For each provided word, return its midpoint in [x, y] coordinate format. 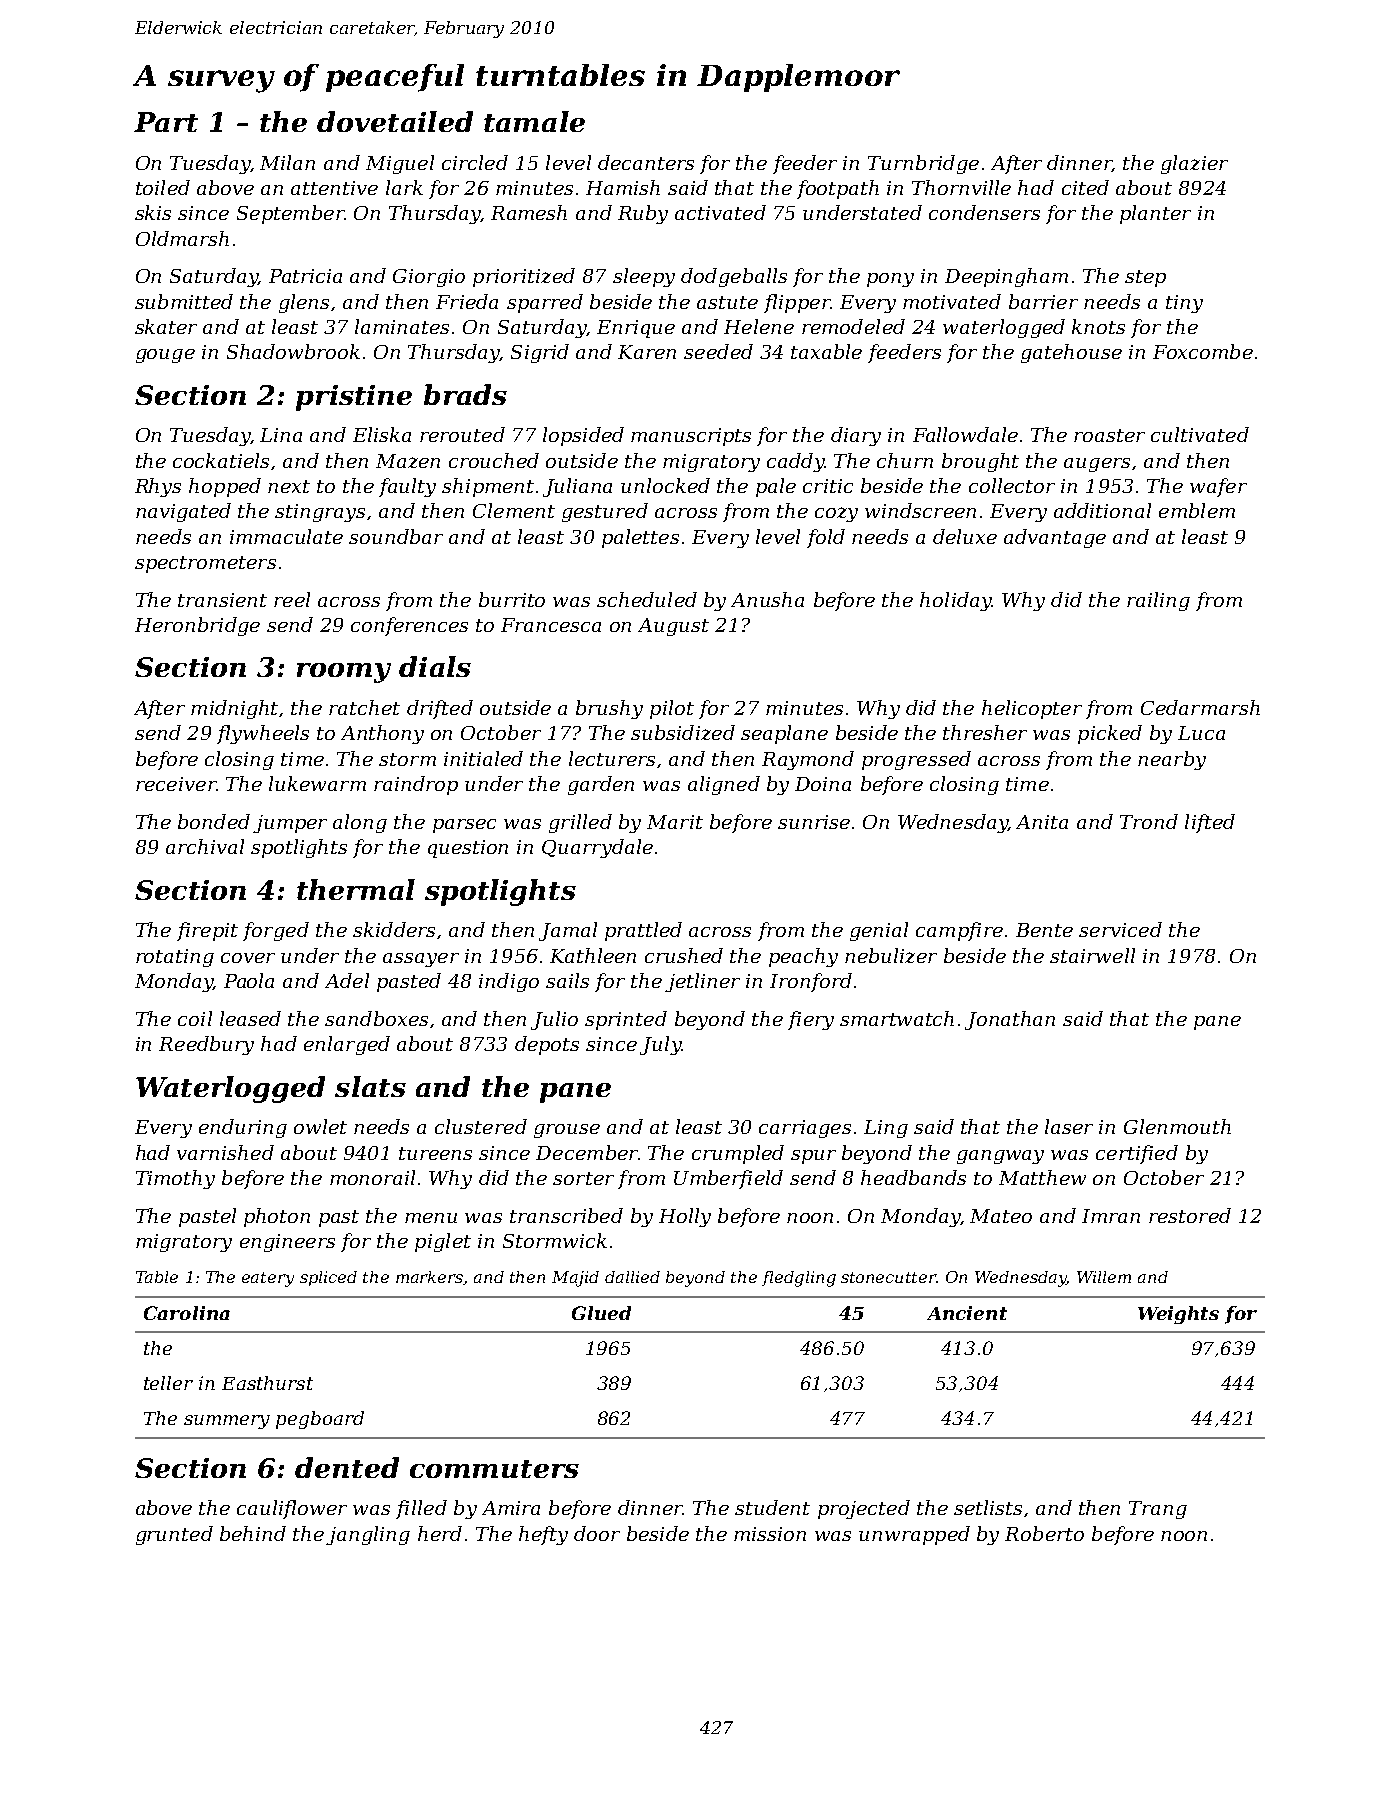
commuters [494, 1469]
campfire [959, 931]
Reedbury [206, 1045]
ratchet [364, 707]
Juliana [577, 487]
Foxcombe [1203, 351]
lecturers [612, 758]
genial [879, 931]
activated [720, 212]
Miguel [400, 164]
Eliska [382, 434]
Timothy [175, 1179]
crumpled [738, 1154]
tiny [1184, 304]
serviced [1120, 929]
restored [1190, 1215]
